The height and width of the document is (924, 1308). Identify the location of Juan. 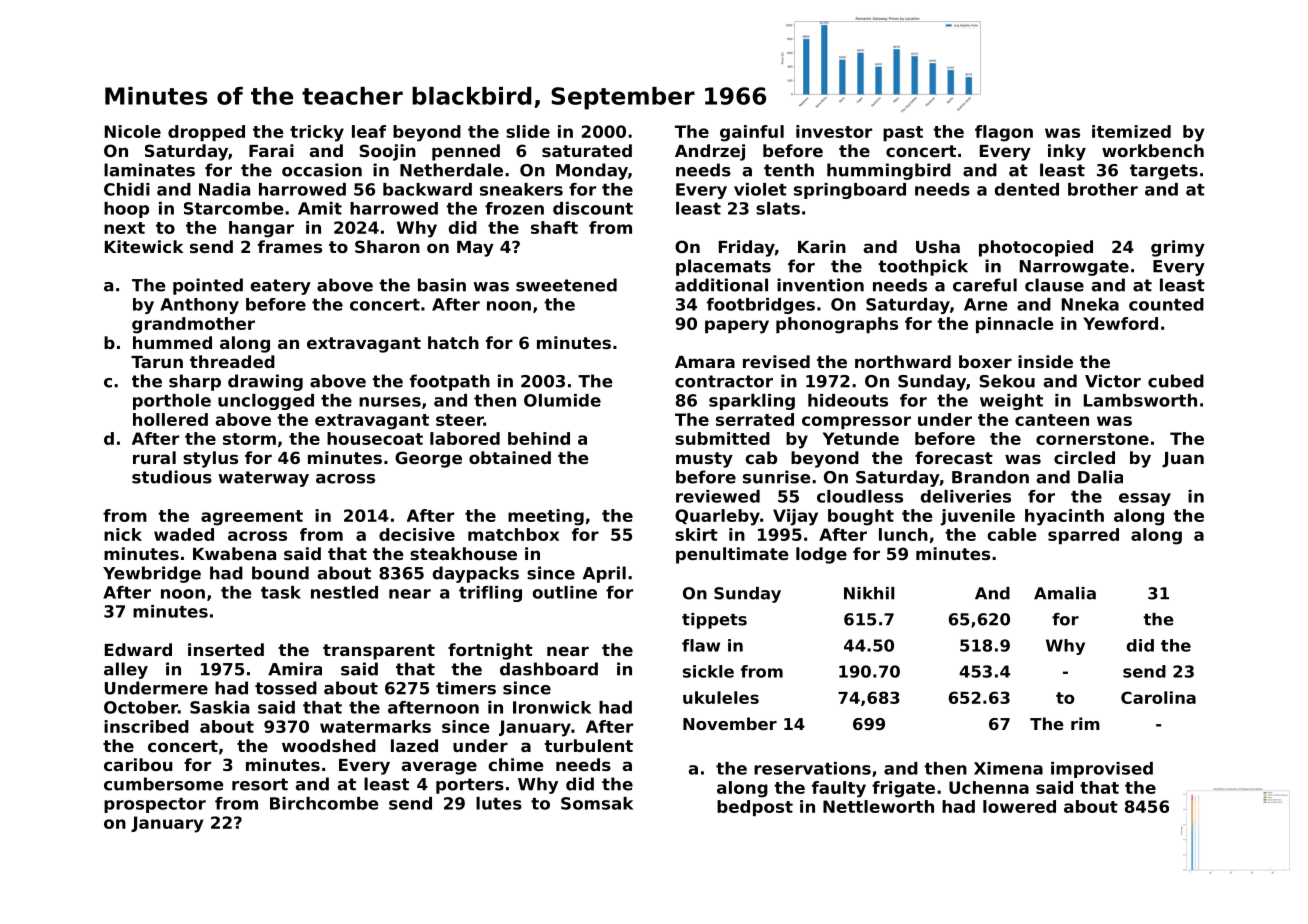
(1183, 460).
